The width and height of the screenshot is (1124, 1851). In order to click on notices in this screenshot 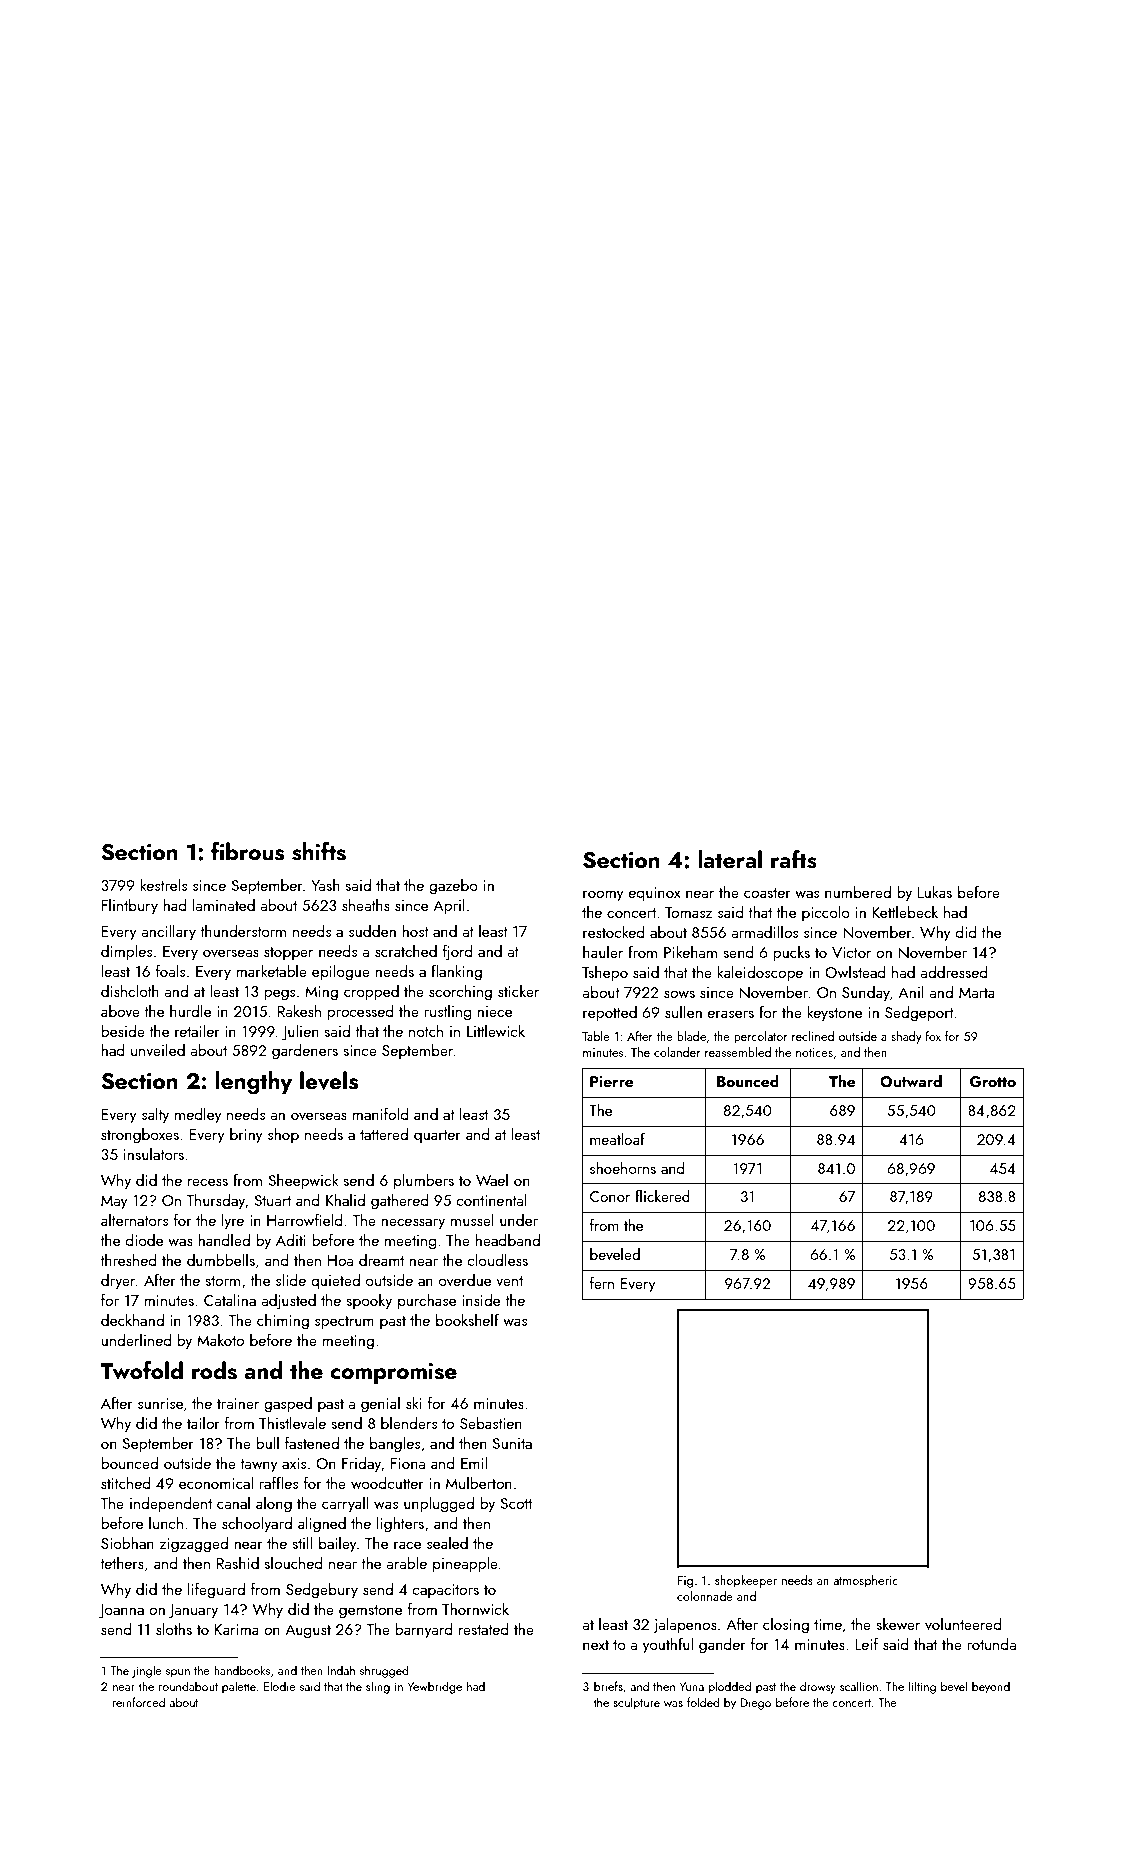, I will do `click(814, 1052)`.
